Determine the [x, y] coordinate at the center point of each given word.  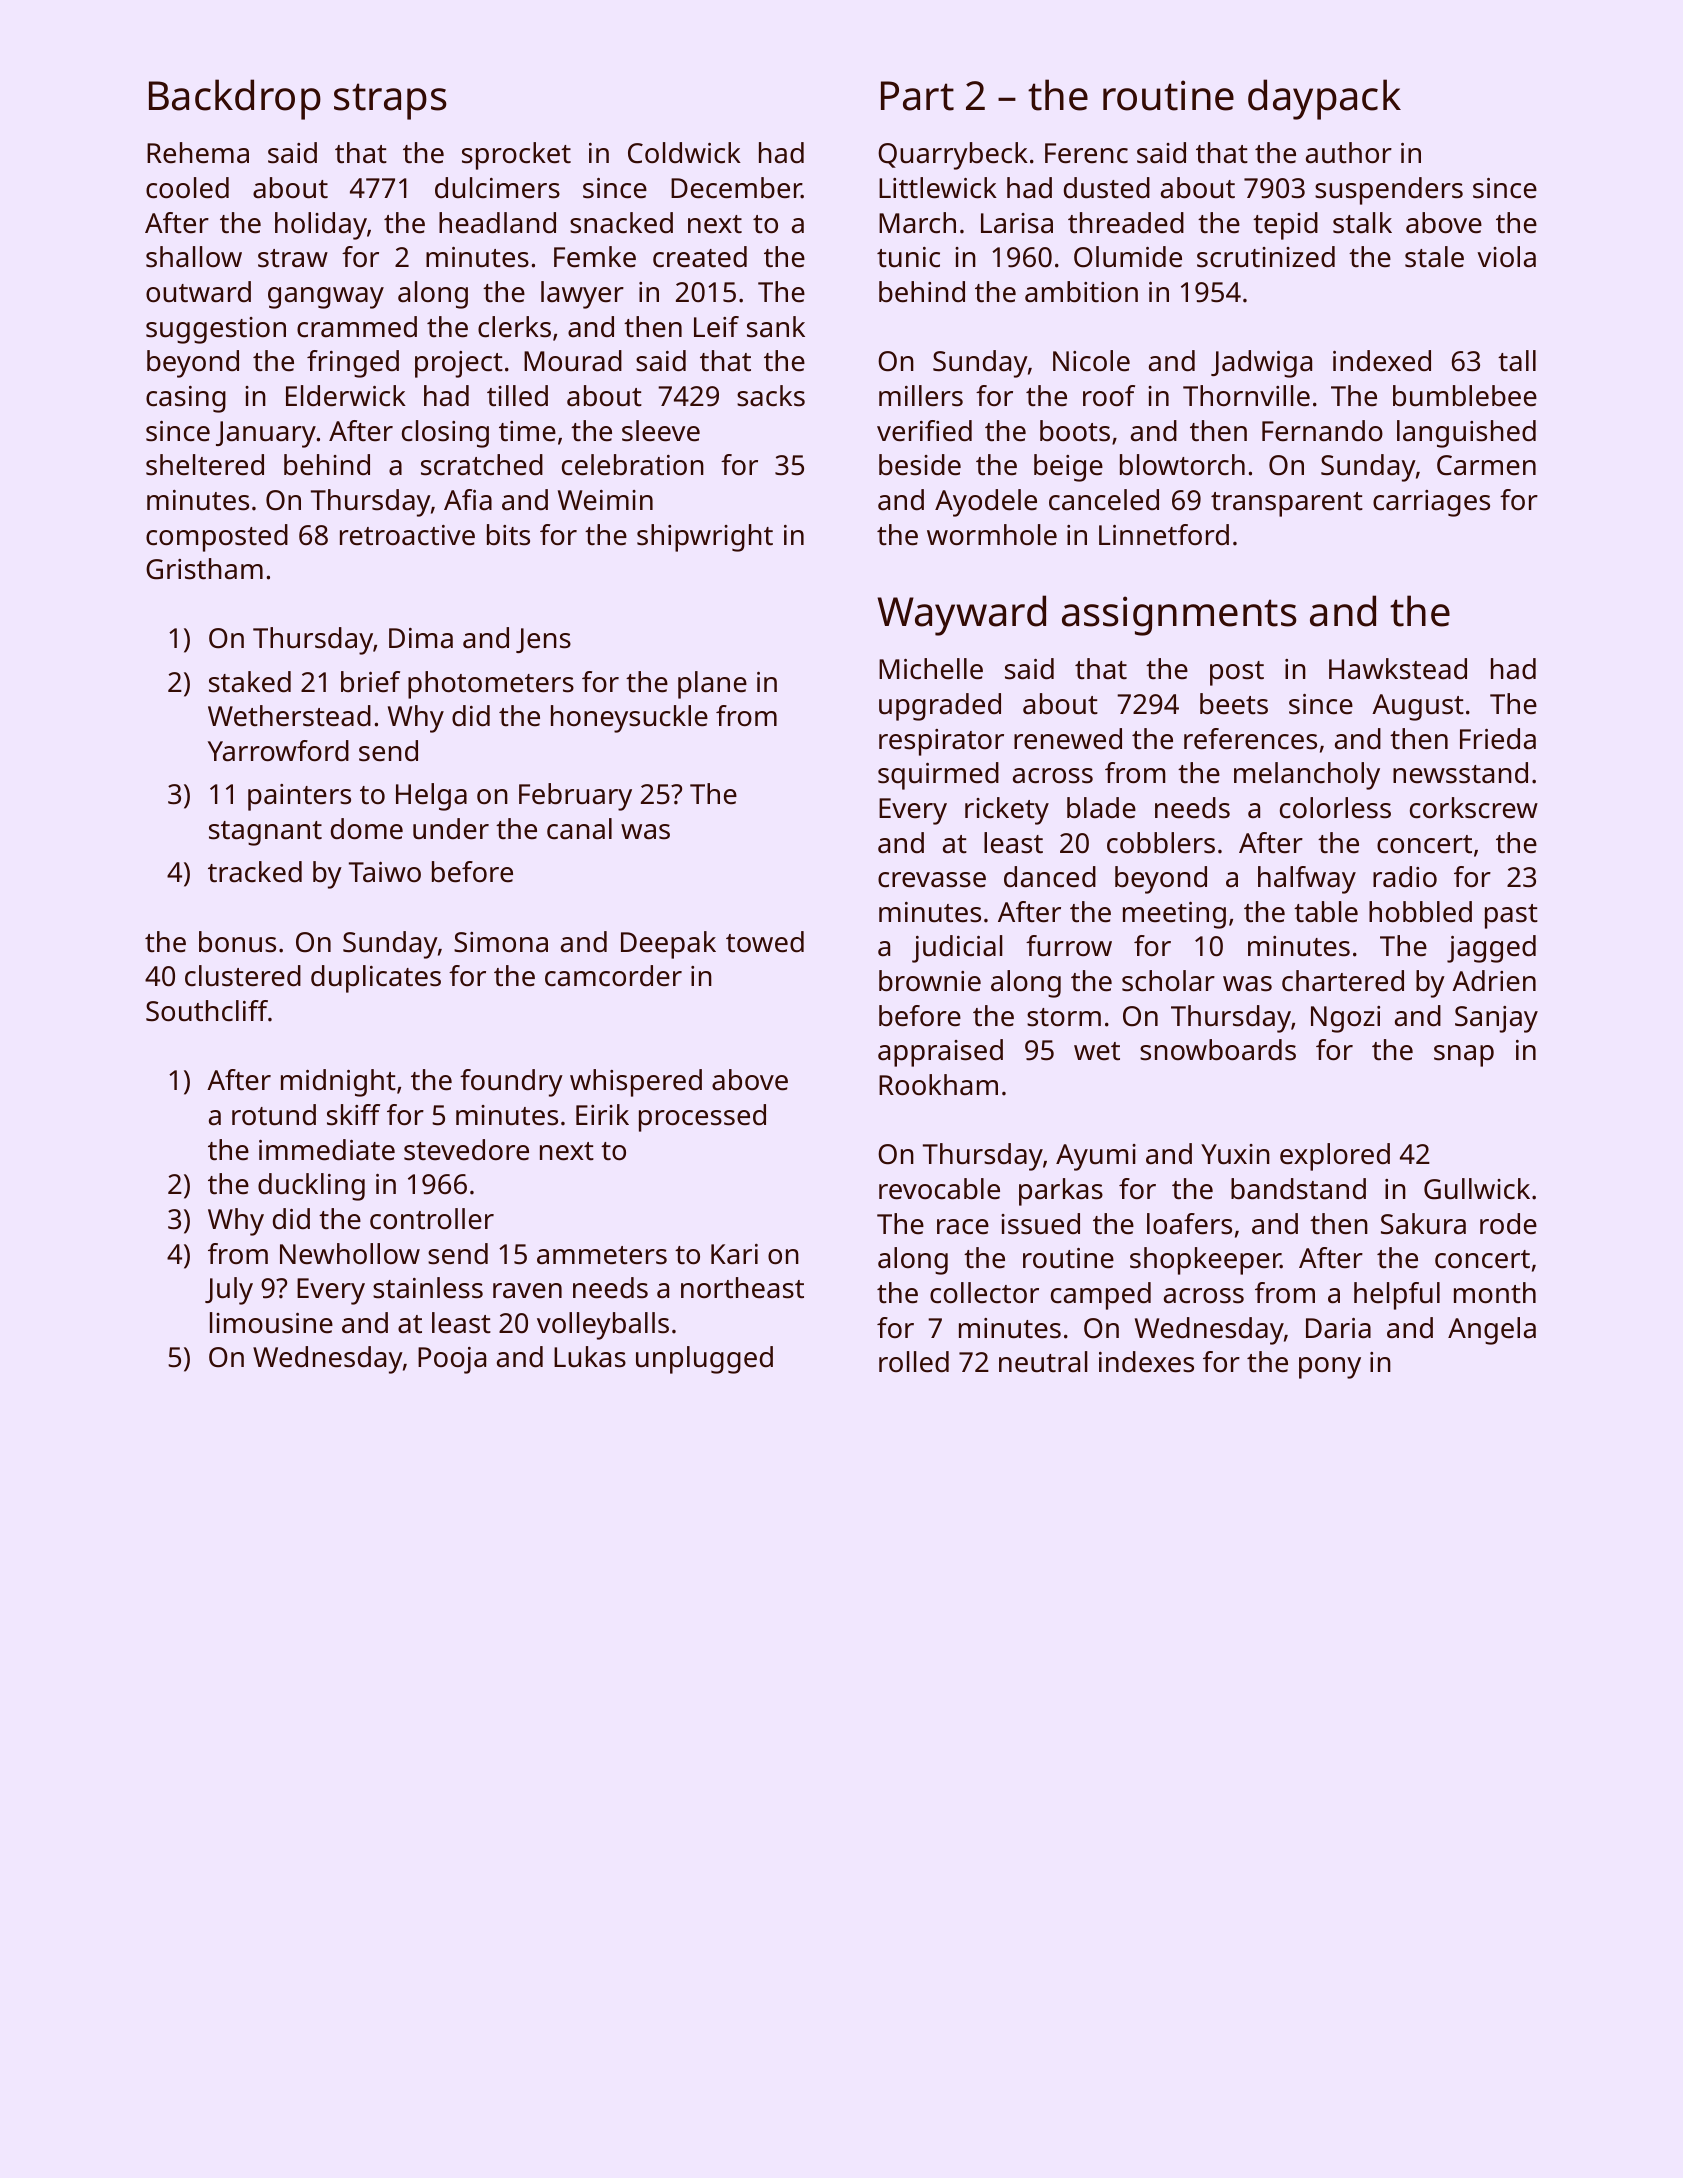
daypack [1324, 99]
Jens [543, 640]
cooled [187, 188]
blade [1101, 808]
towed [765, 942]
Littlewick [938, 188]
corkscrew [1474, 808]
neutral [1043, 1362]
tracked [255, 872]
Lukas [590, 1357]
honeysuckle [629, 719]
